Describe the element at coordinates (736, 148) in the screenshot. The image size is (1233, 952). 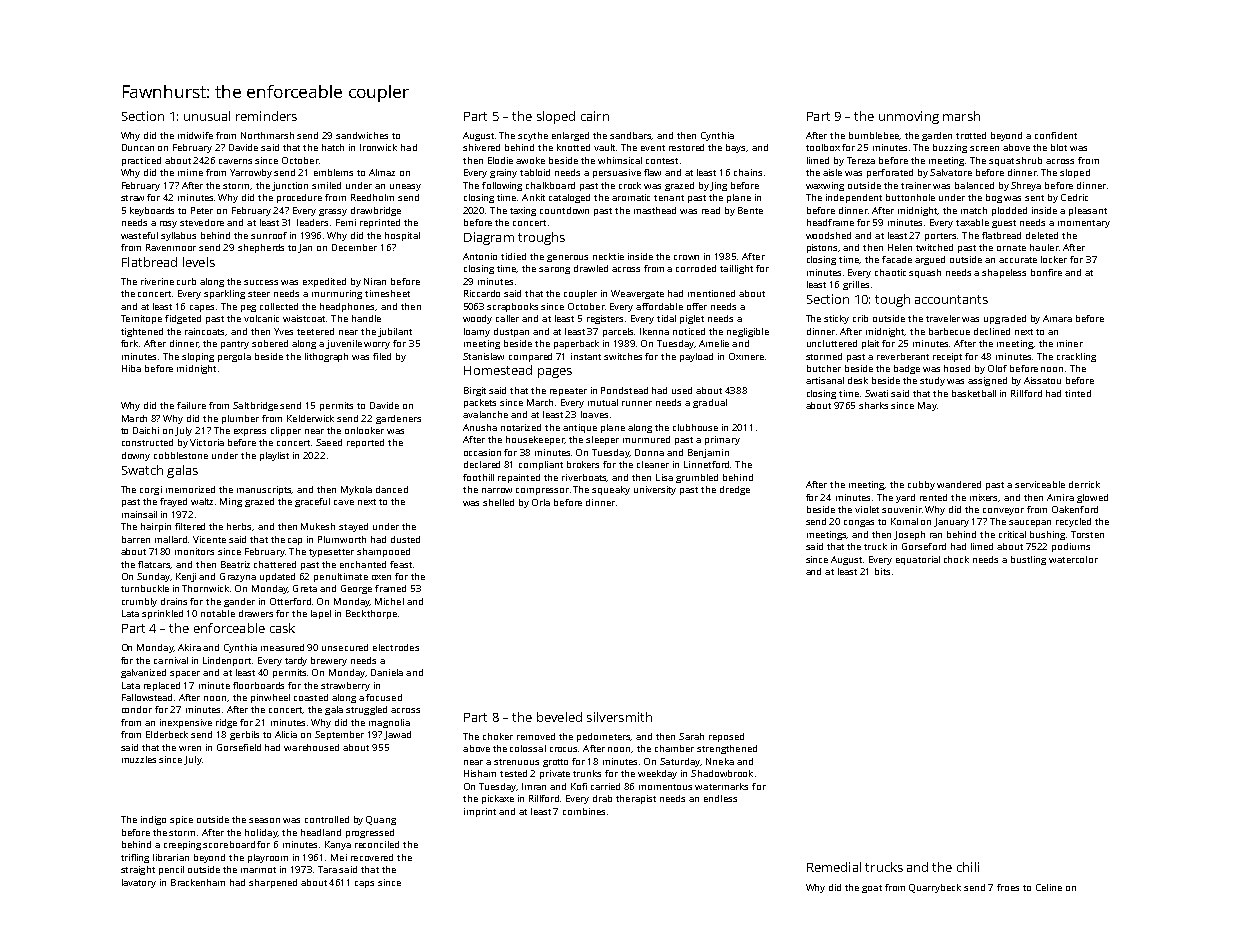
I see `bays` at that location.
